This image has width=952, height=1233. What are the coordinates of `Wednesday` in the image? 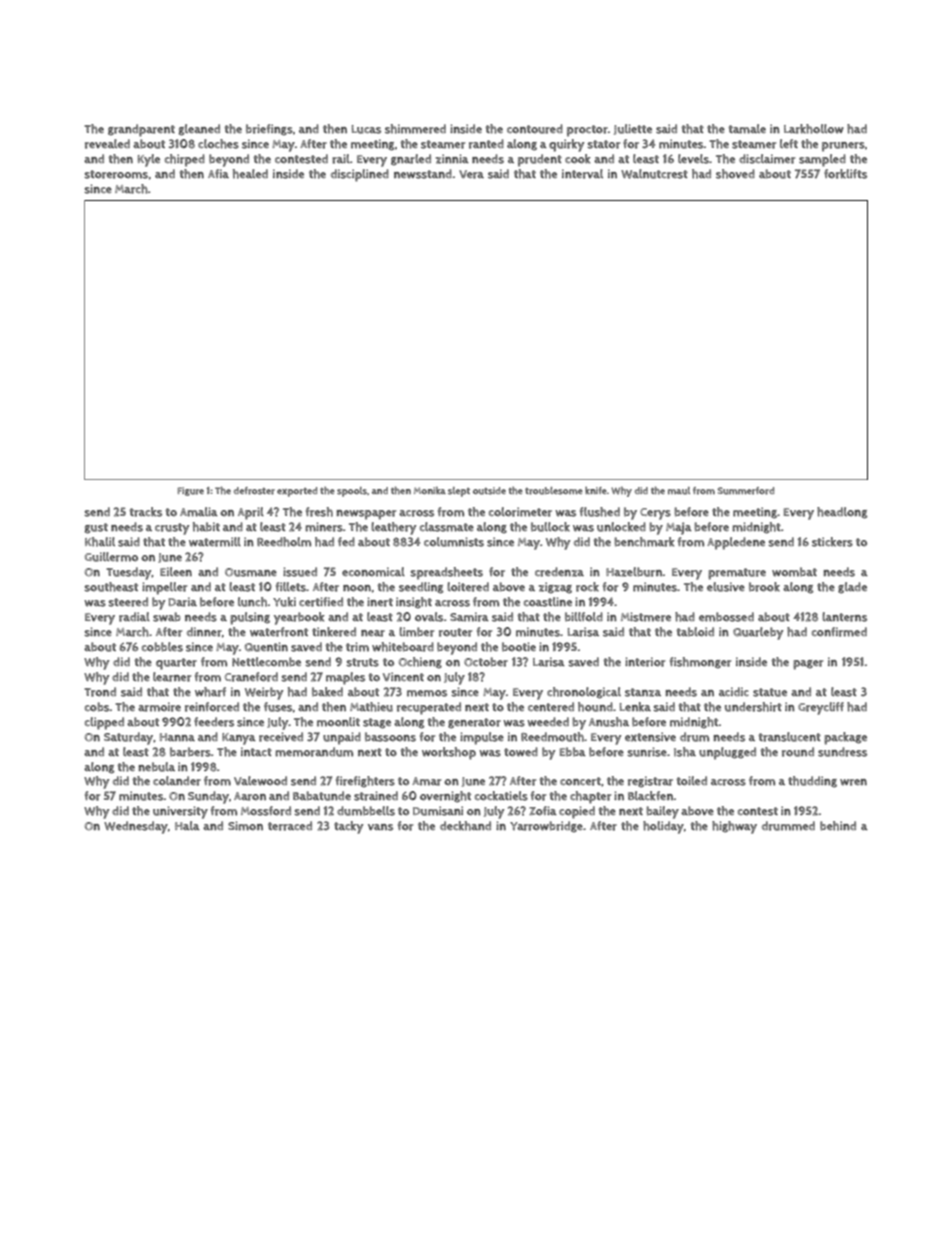 It's located at (136, 827).
